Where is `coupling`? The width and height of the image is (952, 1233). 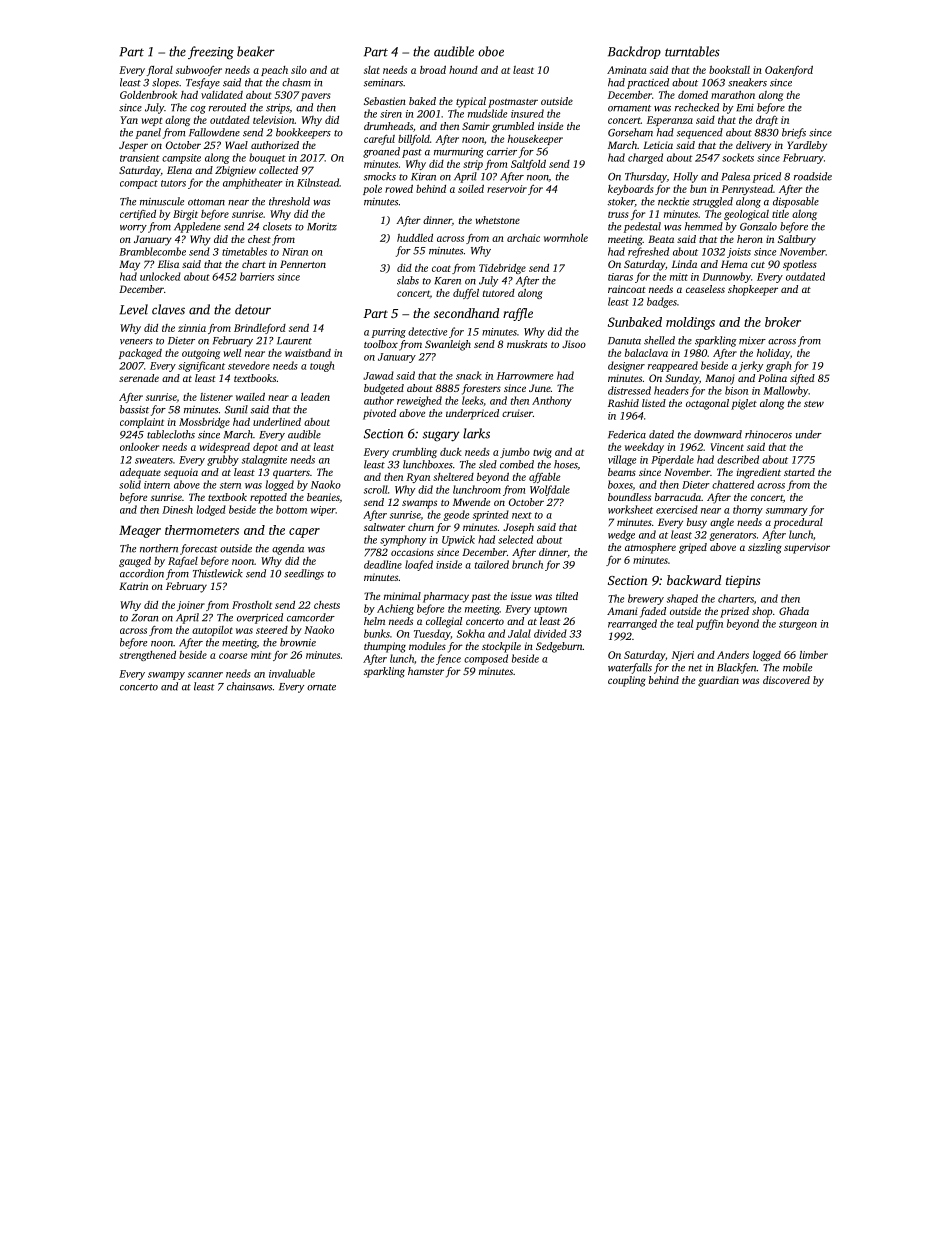
coupling is located at coordinates (627, 681).
